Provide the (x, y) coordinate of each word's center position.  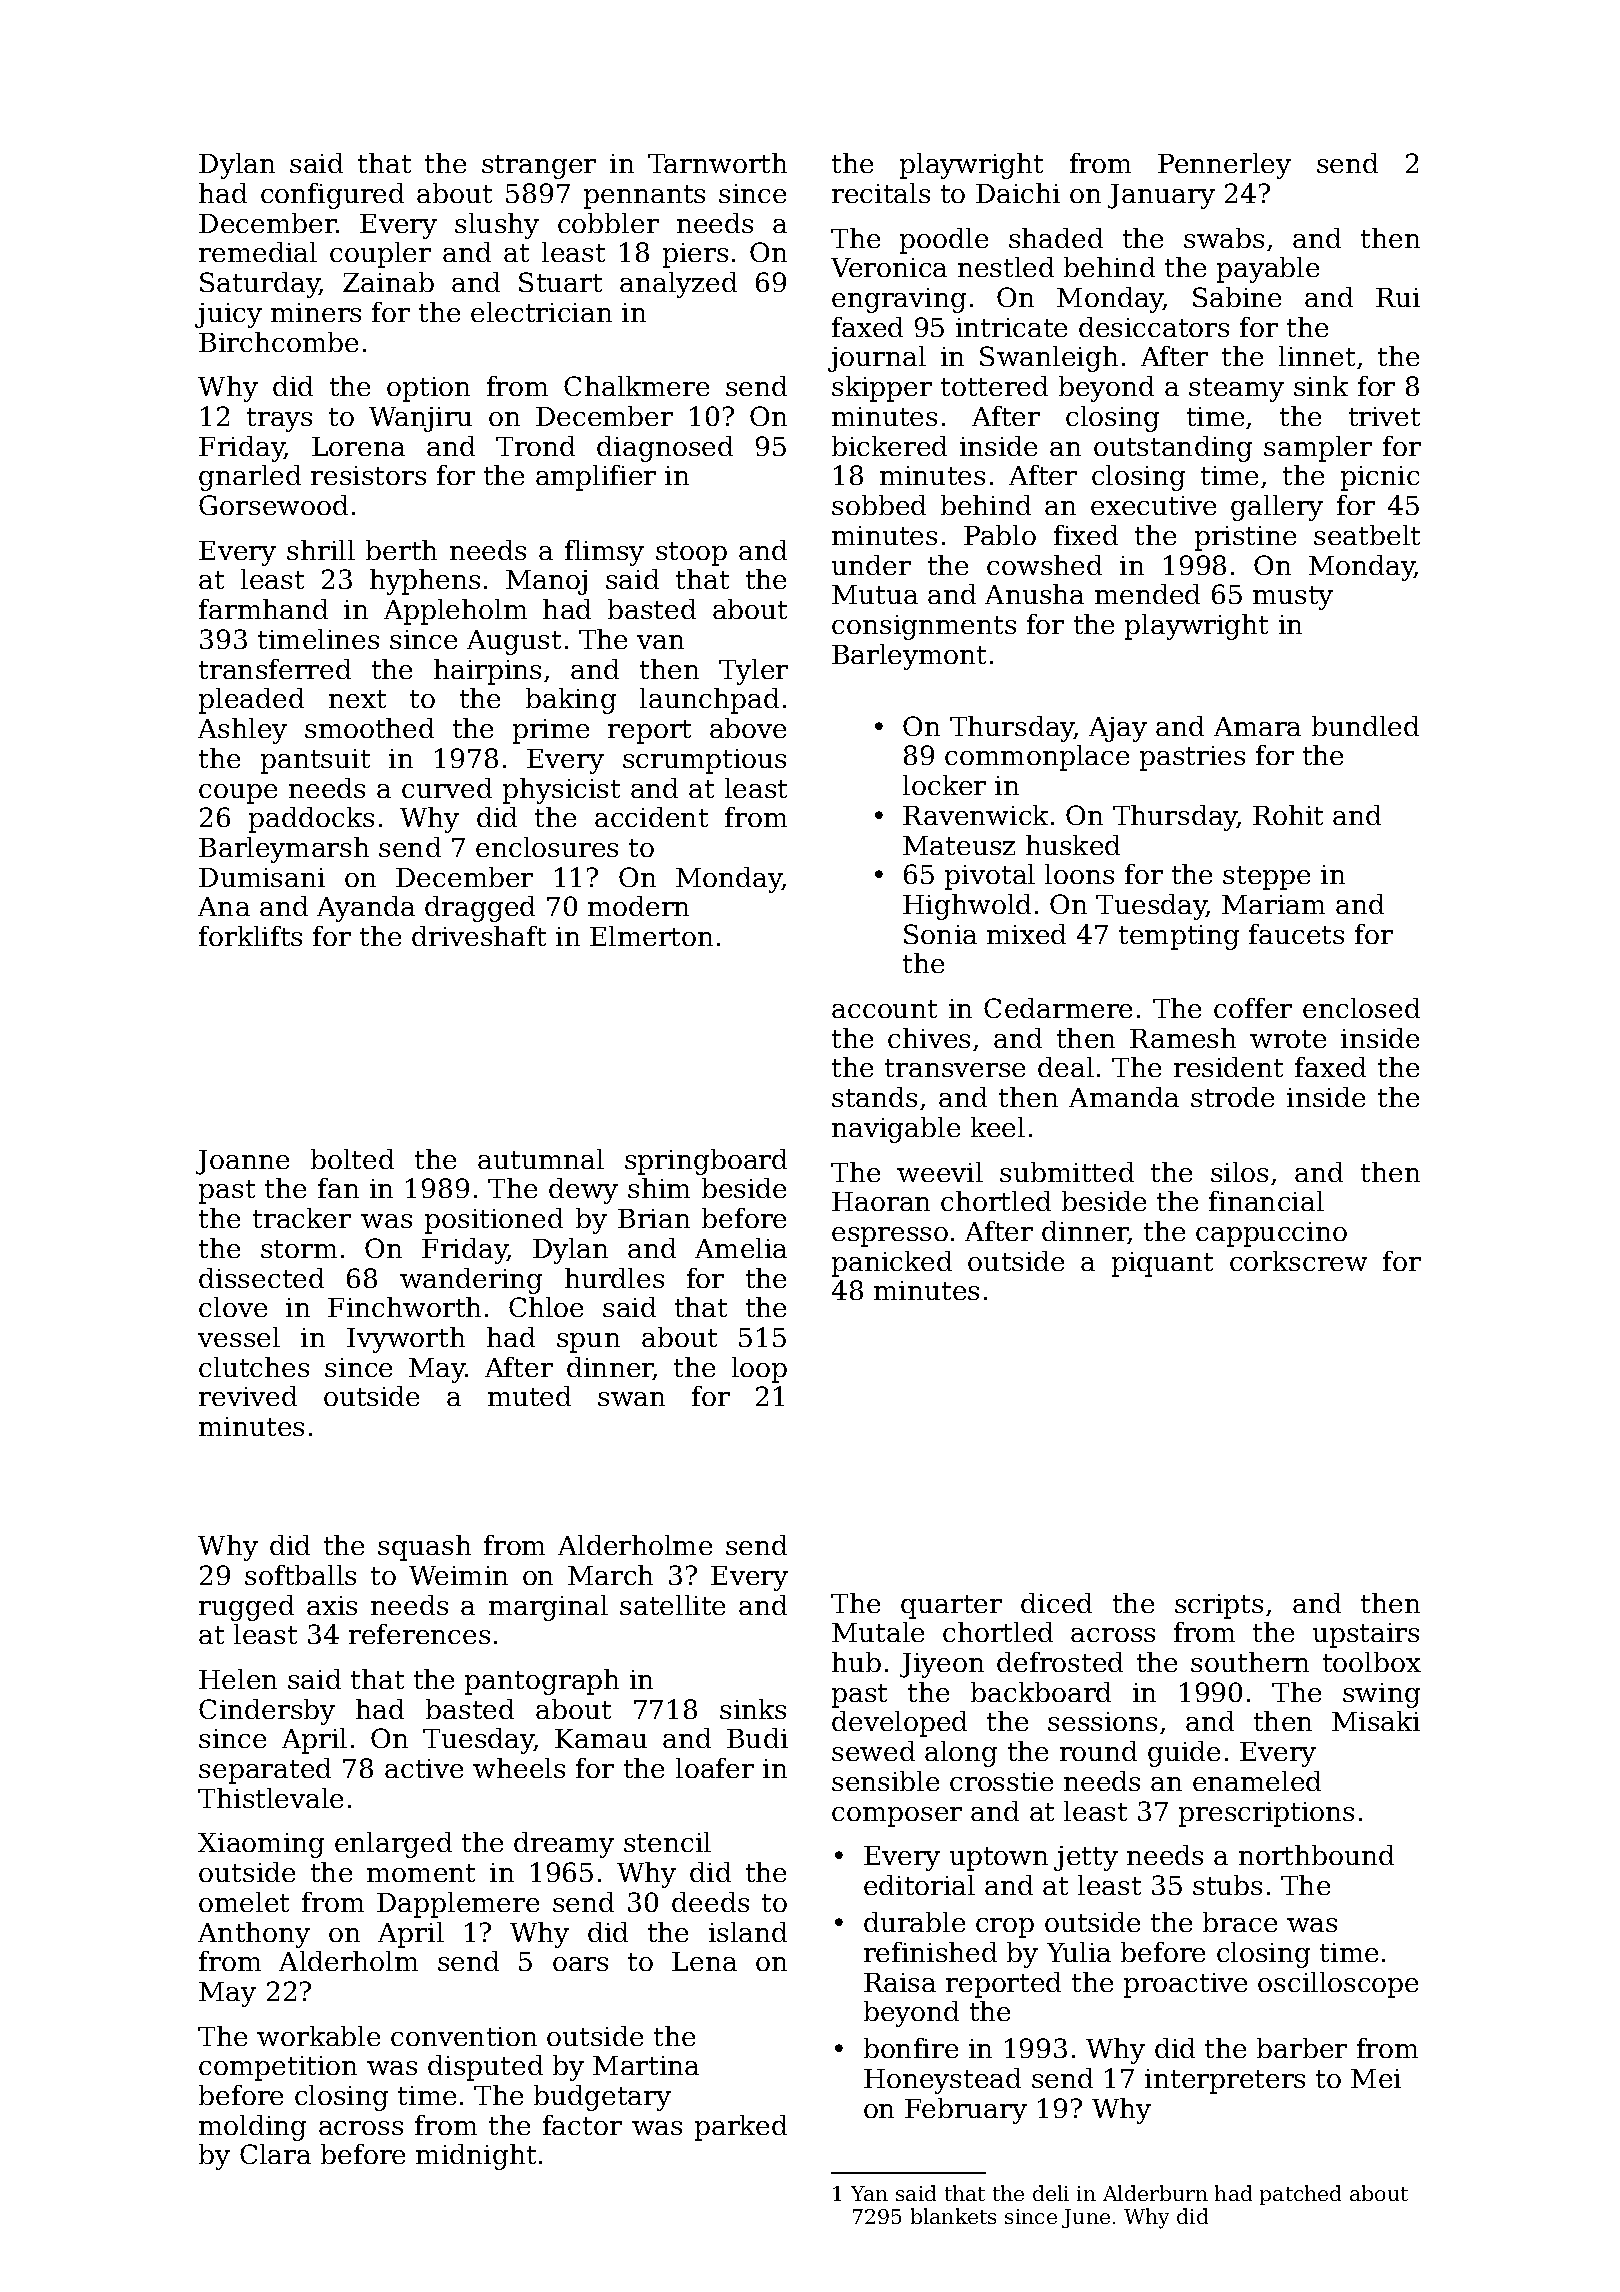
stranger (539, 167)
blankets (953, 2216)
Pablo (1000, 535)
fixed (1086, 535)
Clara (275, 2154)
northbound (1316, 1855)
